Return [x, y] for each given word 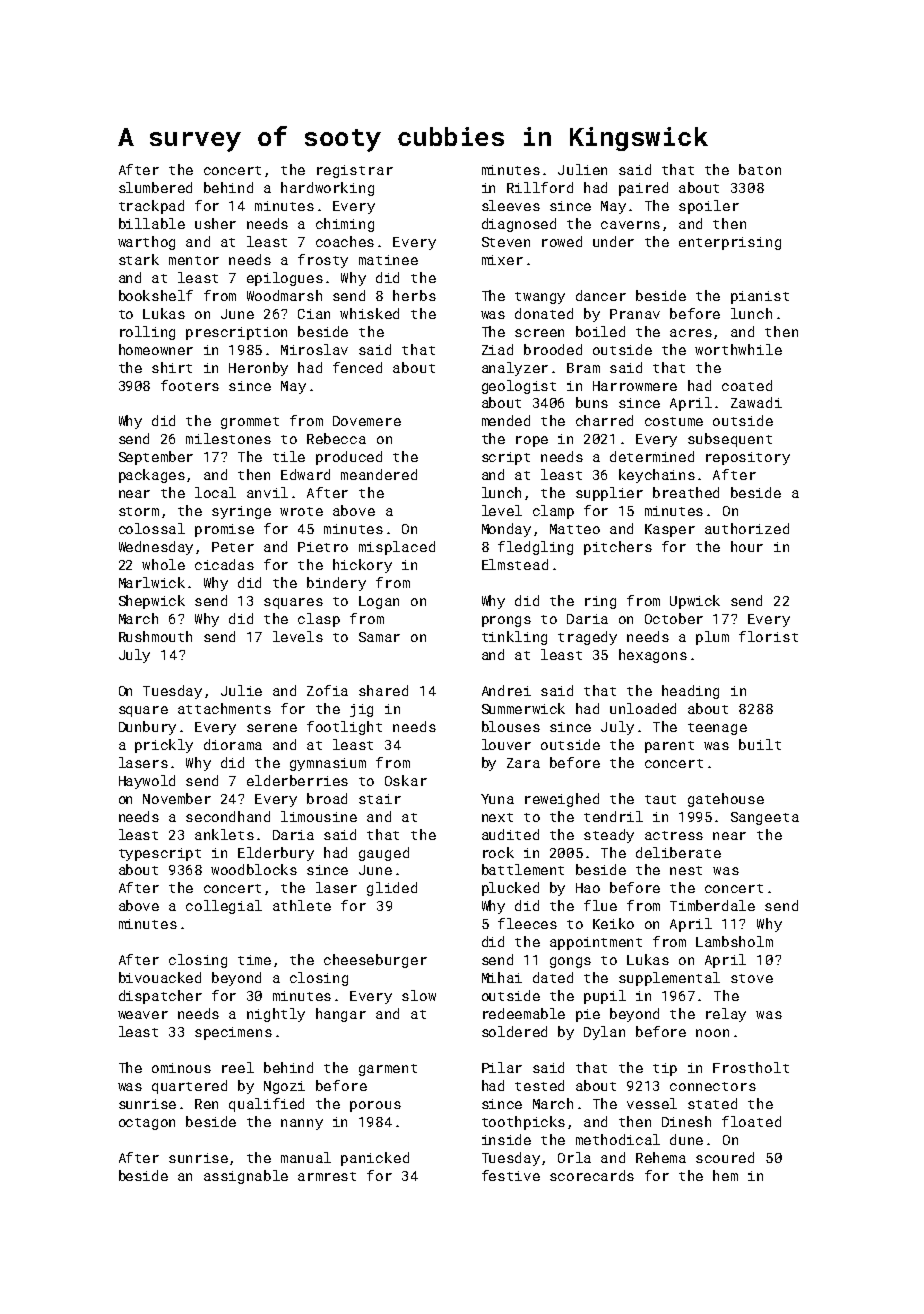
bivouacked [160, 977]
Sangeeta [765, 818]
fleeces [527, 923]
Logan [379, 602]
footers [190, 385]
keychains [657, 476]
